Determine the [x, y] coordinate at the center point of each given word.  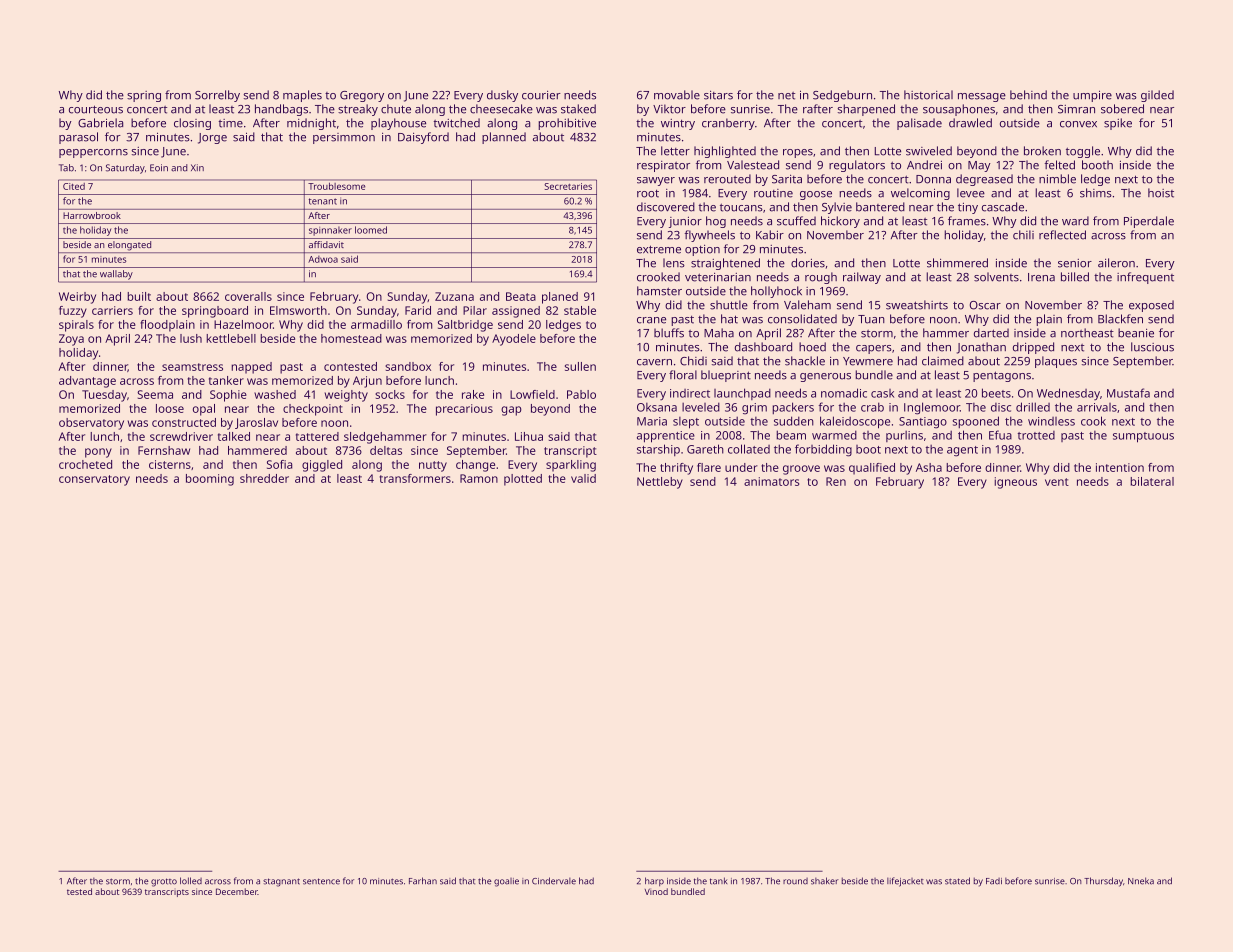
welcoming [920, 194]
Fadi [994, 881]
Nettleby [660, 483]
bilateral [1152, 481]
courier [541, 95]
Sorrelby [217, 96]
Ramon [479, 478]
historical [928, 95]
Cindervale [554, 881]
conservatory [94, 480]
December [237, 891]
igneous [1015, 483]
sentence [321, 881]
